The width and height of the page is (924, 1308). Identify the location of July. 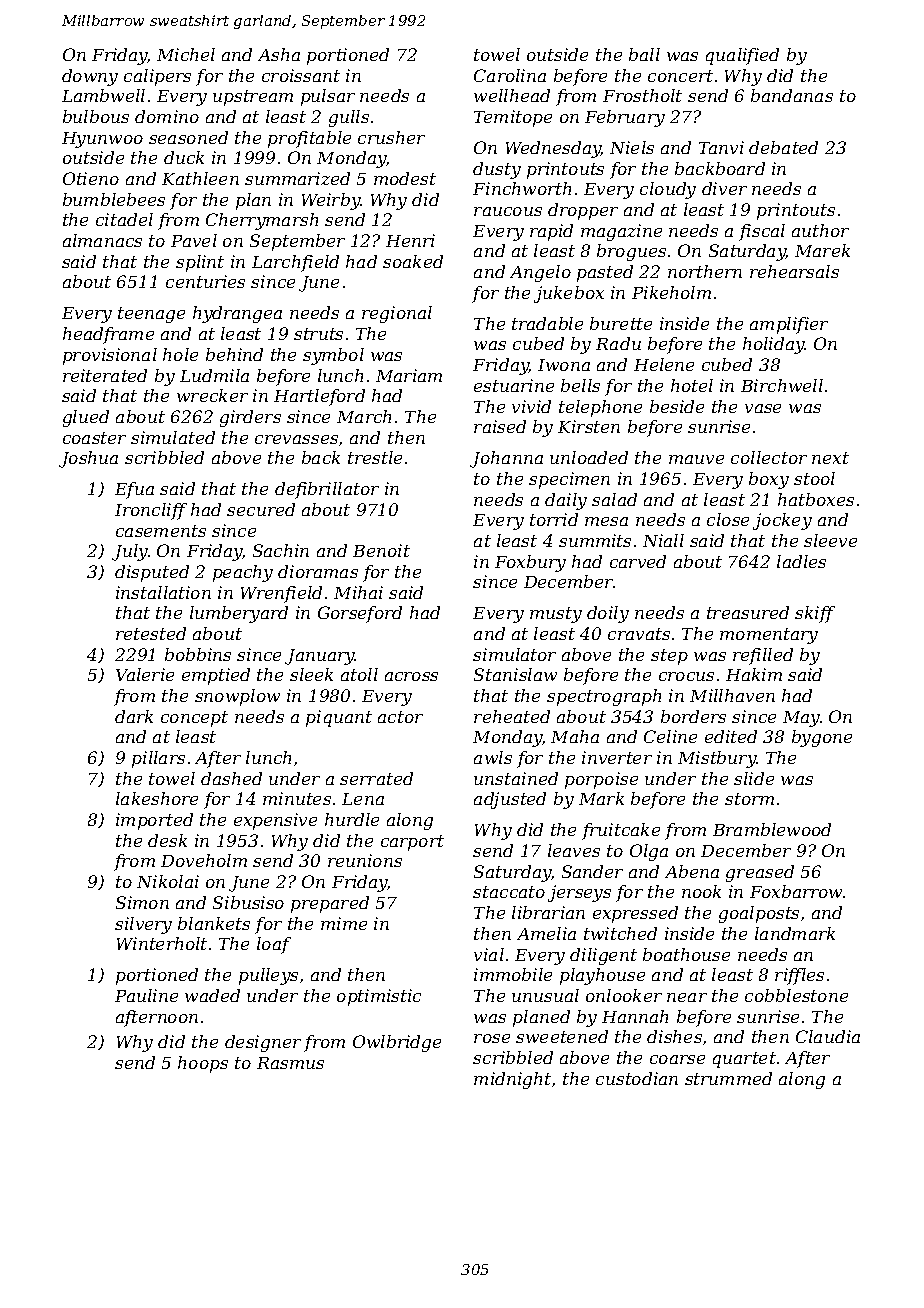
(130, 552).
